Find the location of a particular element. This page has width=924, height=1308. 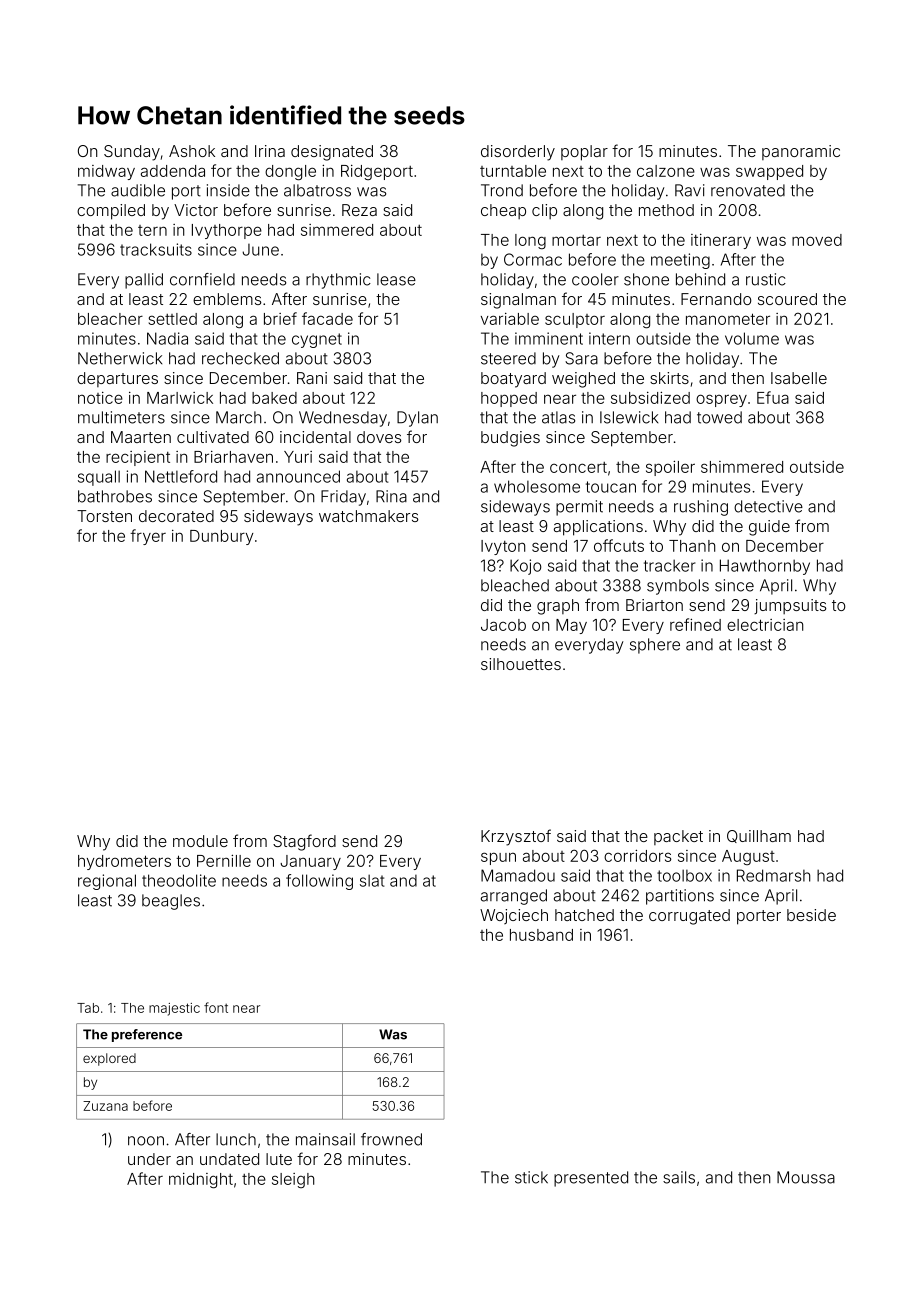

silhouettes is located at coordinates (521, 664).
